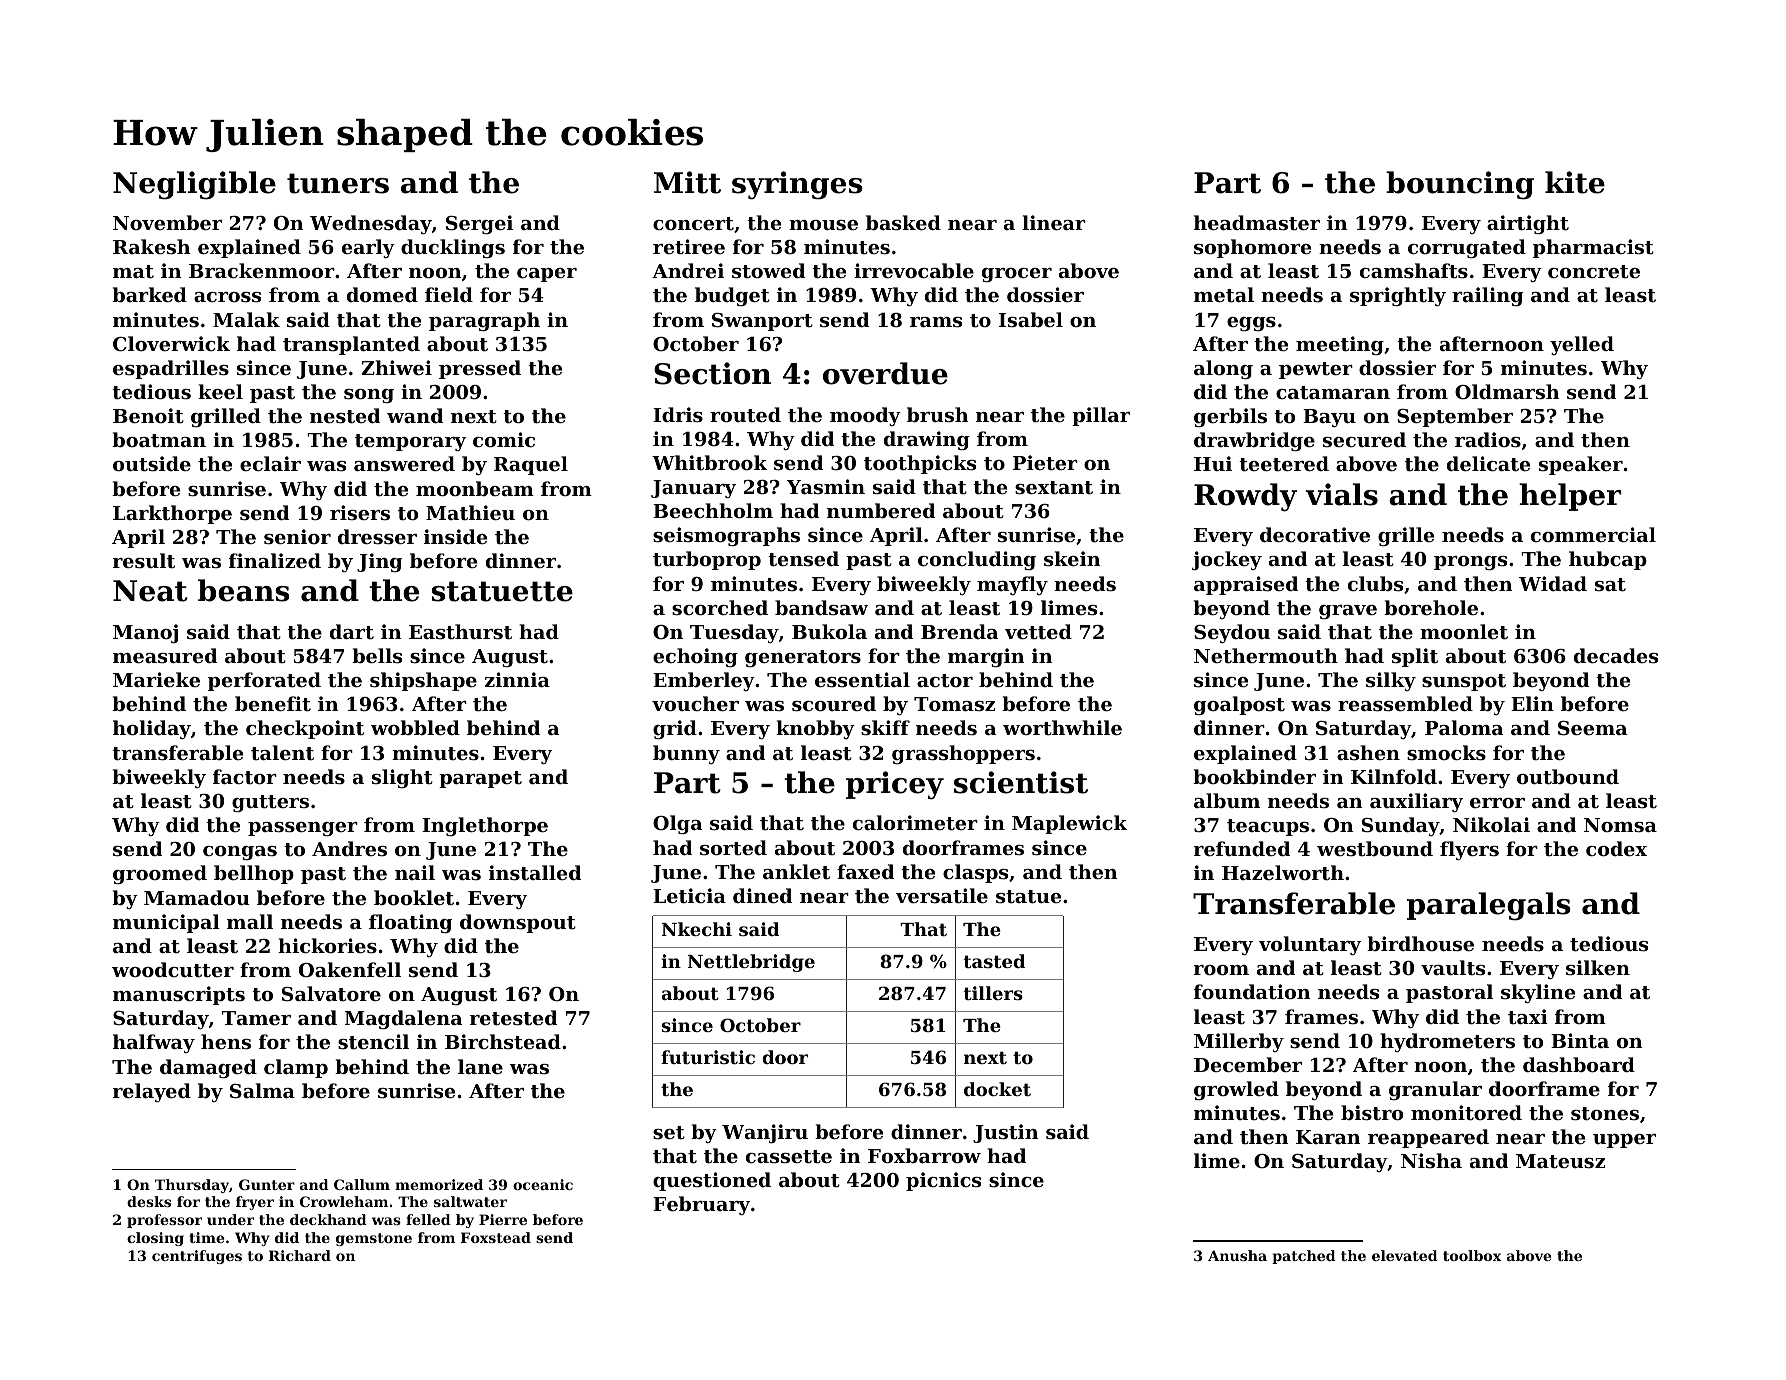  Describe the element at coordinates (762, 895) in the document. I see `dined` at that location.
